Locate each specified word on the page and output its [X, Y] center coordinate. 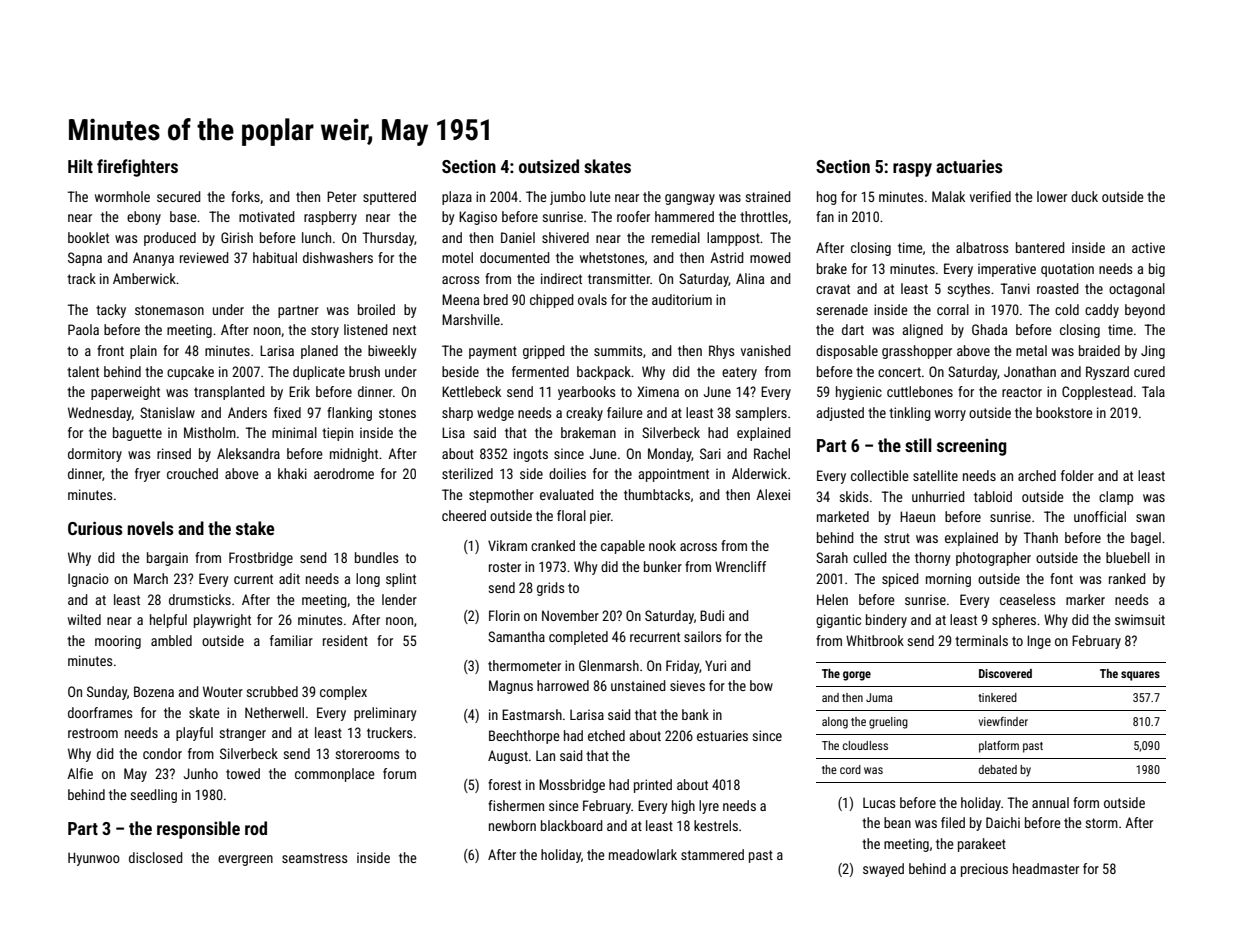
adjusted [840, 414]
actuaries [969, 166]
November [570, 615]
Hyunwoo [94, 859]
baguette [137, 434]
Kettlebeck [471, 391]
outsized [549, 166]
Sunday [107, 693]
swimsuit [1140, 619]
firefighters [137, 168]
